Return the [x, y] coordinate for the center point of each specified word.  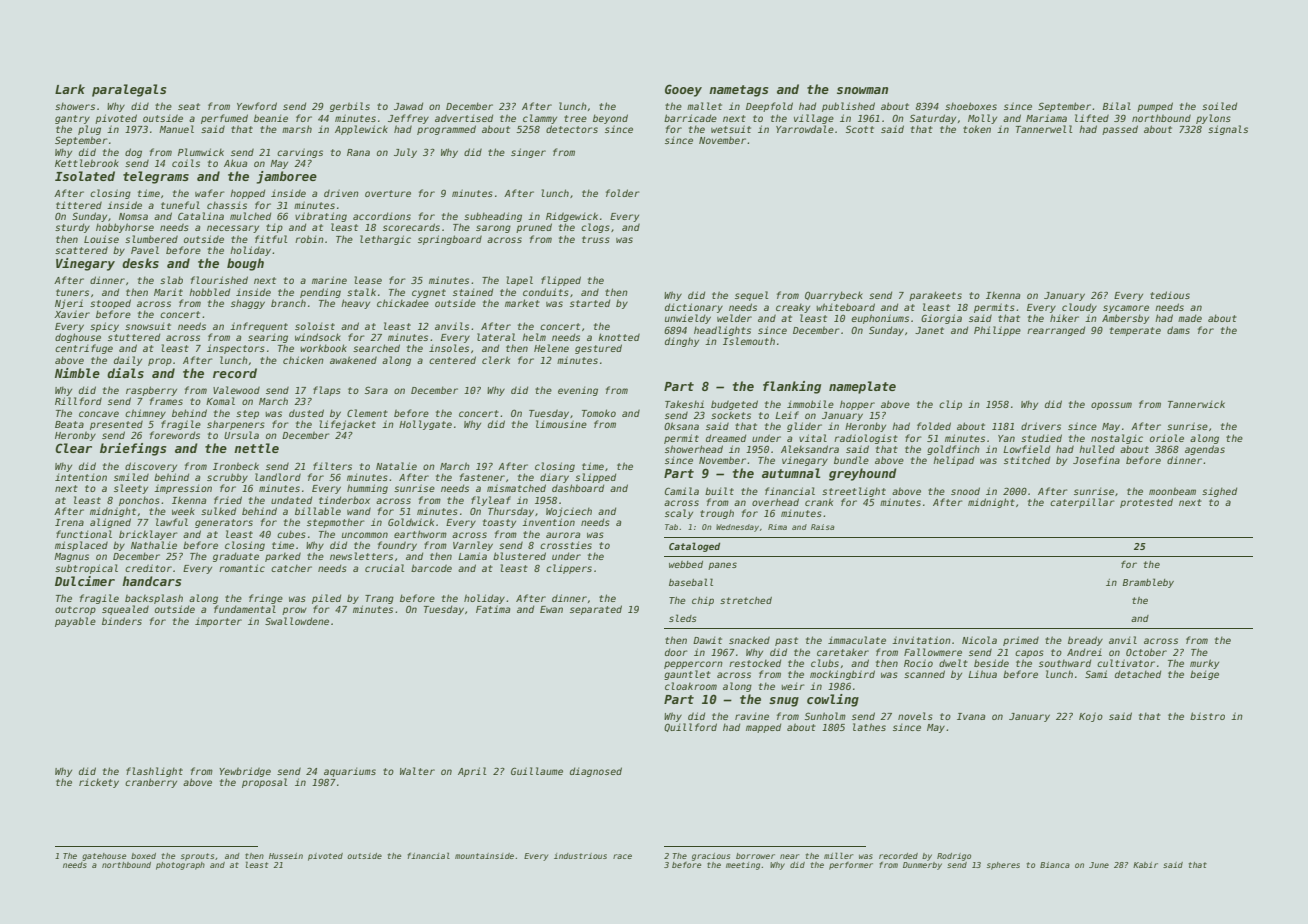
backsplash [154, 599]
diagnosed [596, 772]
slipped [595, 478]
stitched [1027, 460]
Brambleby [1148, 583]
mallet [704, 106]
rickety [99, 783]
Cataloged [694, 547]
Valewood [236, 390]
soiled [1219, 106]
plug [89, 130]
